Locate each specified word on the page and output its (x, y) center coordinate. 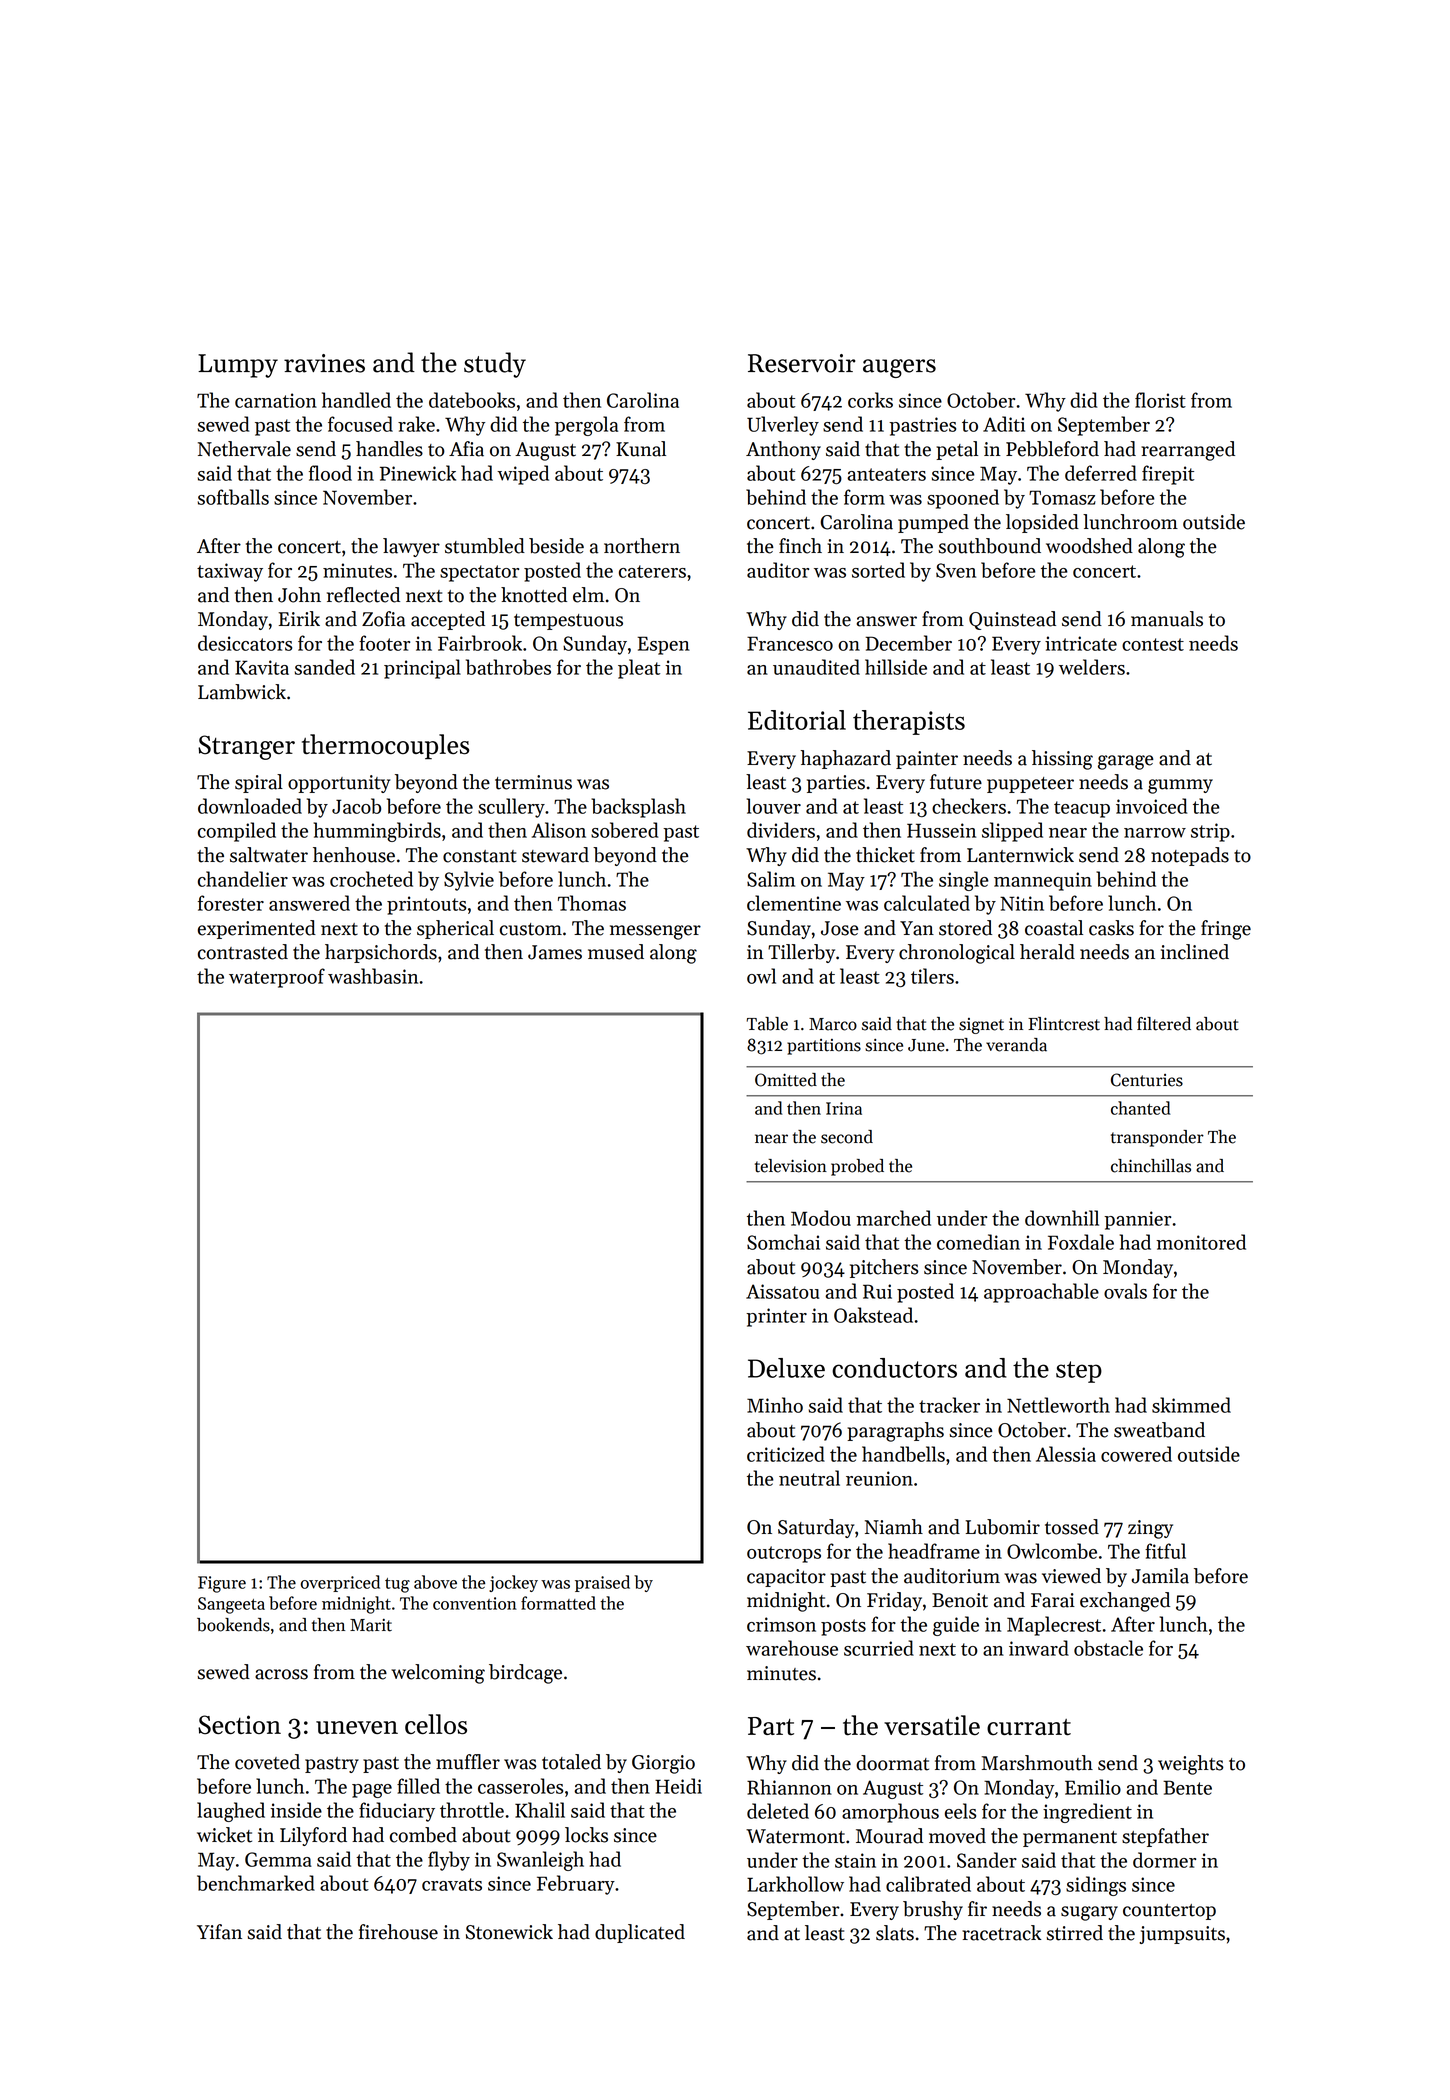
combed (423, 1835)
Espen (664, 645)
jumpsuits (1182, 1935)
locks (586, 1835)
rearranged (1188, 451)
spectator (479, 573)
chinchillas (1151, 1166)
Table (767, 1024)
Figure (222, 1584)
